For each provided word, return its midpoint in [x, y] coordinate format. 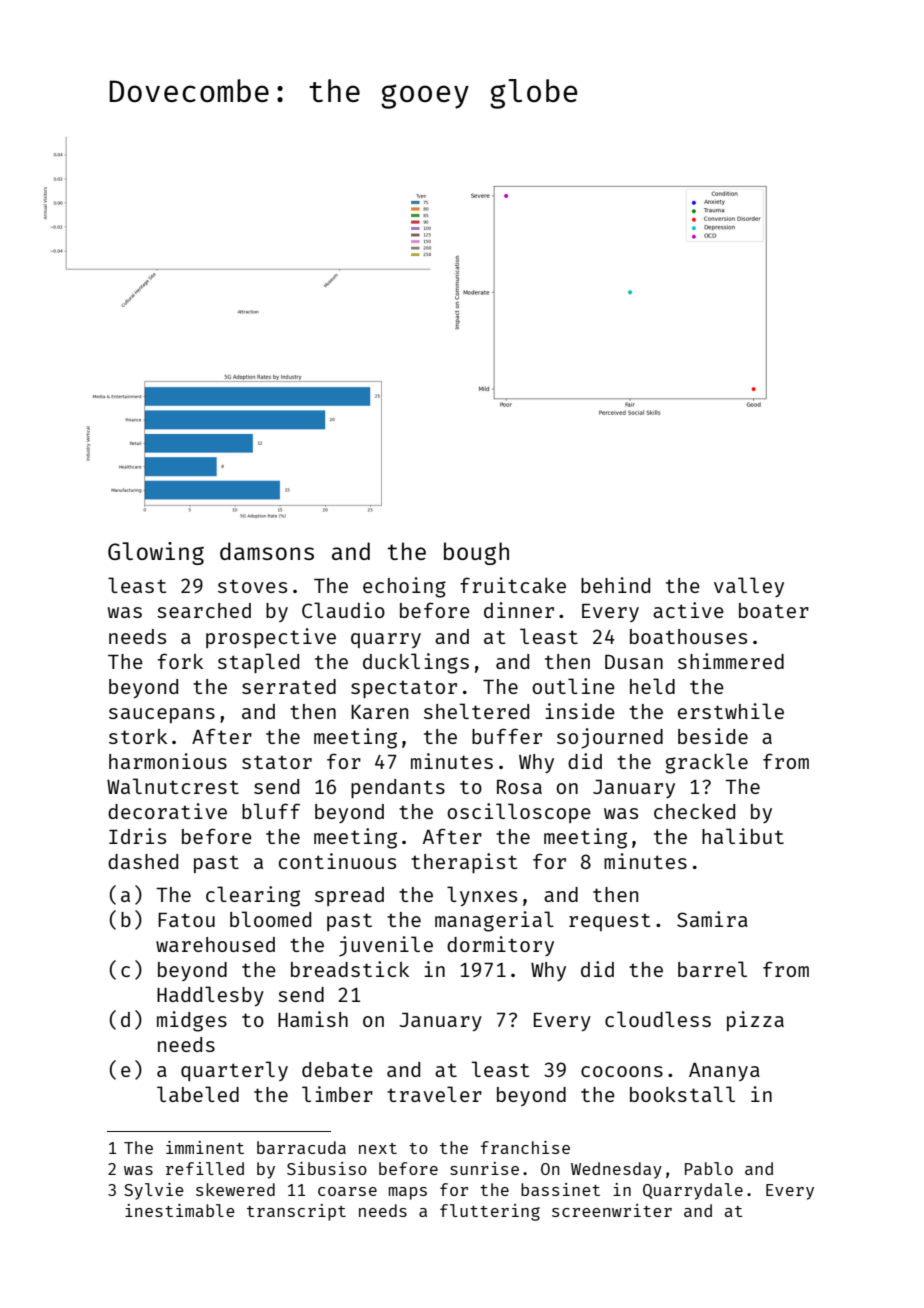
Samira [712, 919]
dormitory [500, 946]
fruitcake [513, 585]
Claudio [343, 610]
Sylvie [154, 1191]
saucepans [162, 715]
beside [713, 736]
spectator [404, 689]
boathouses [688, 636]
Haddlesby [210, 996]
